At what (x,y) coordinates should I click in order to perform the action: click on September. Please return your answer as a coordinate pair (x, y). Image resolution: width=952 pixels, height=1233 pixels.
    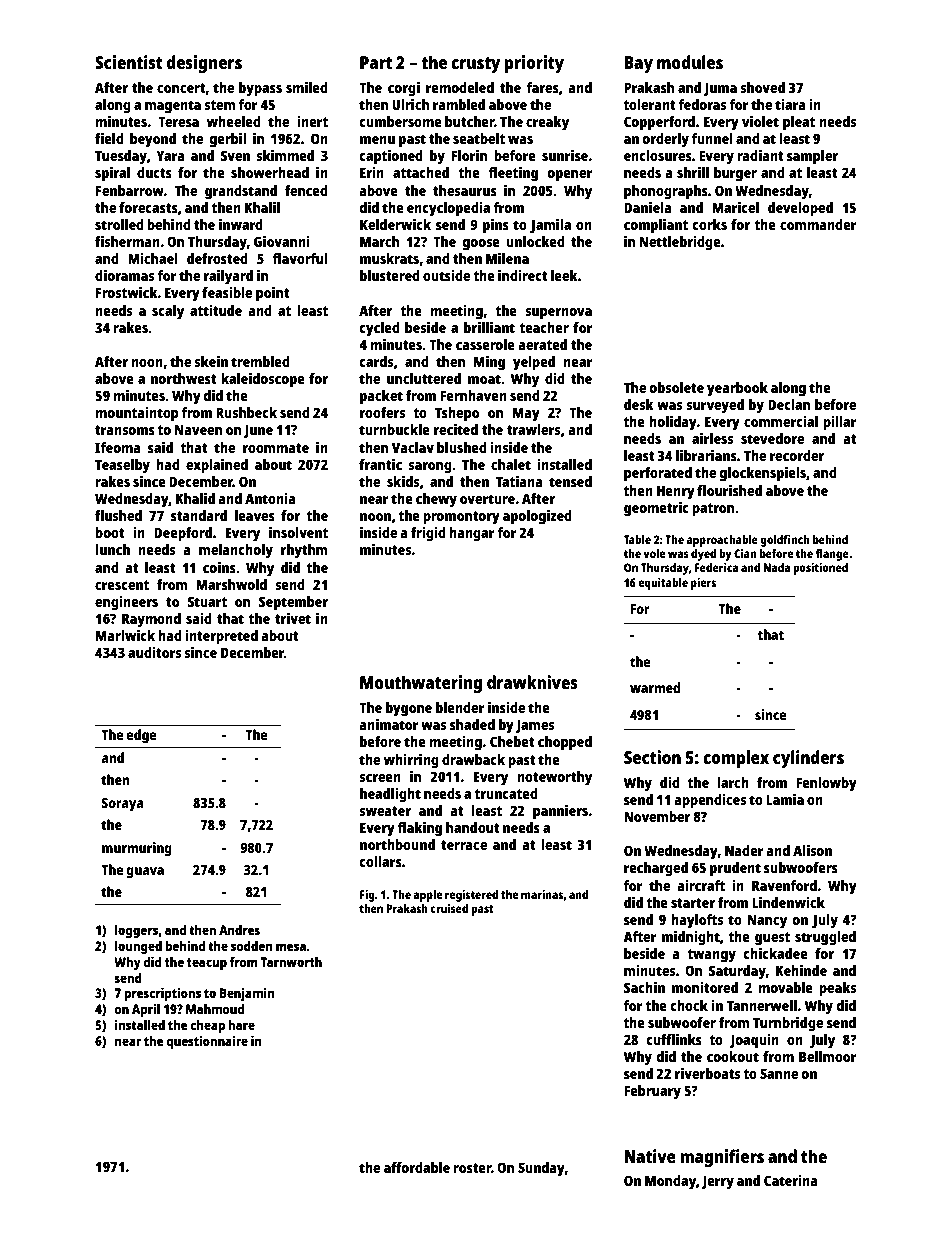
    Looking at the image, I should click on (293, 603).
